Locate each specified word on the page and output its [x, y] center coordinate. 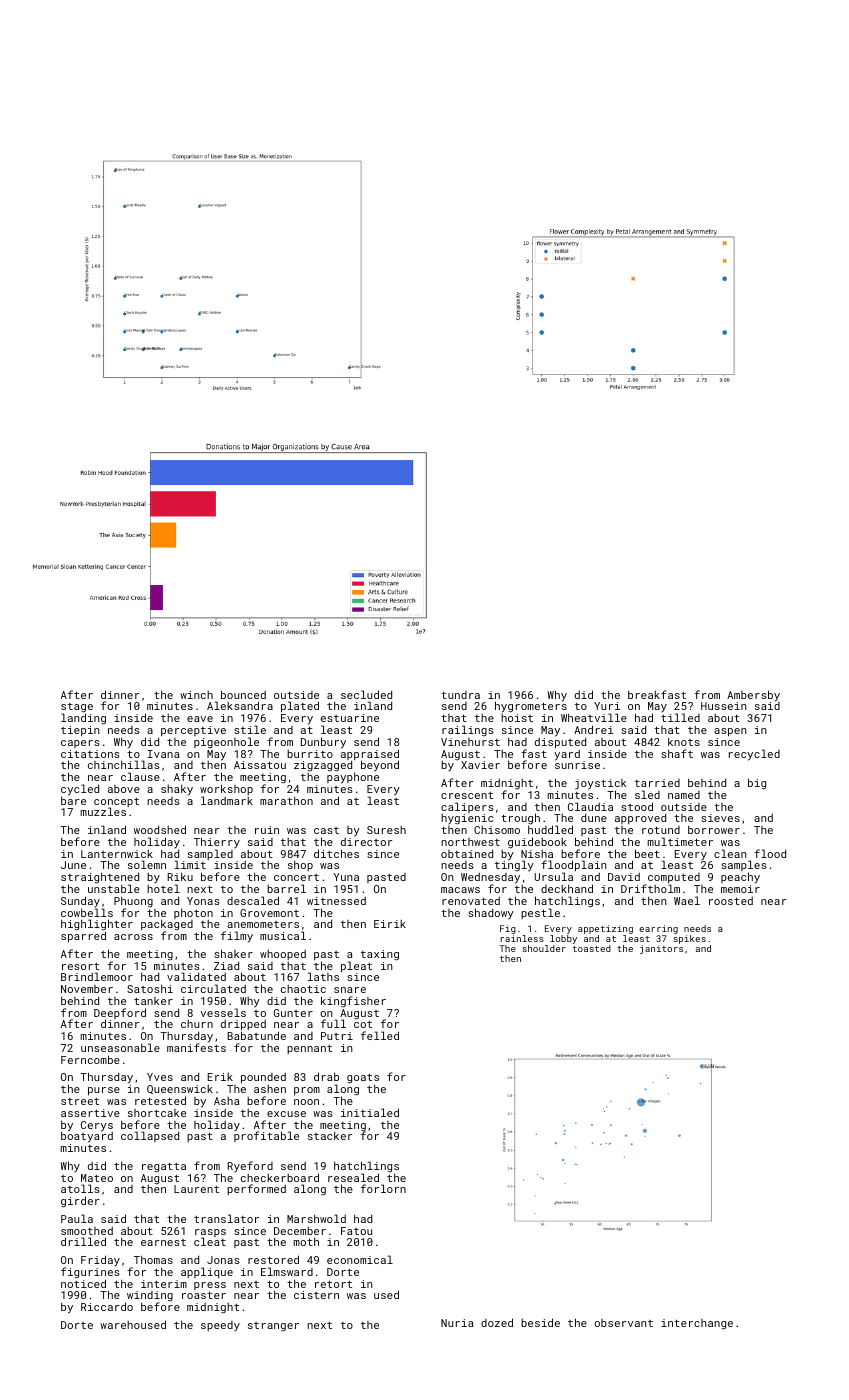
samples [744, 866]
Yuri [607, 706]
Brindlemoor [97, 976]
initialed [370, 1112]
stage [77, 708]
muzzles [103, 812]
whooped [283, 955]
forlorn [383, 1188]
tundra [460, 695]
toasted [592, 948]
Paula [77, 1218]
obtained [467, 853]
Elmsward [287, 1271]
